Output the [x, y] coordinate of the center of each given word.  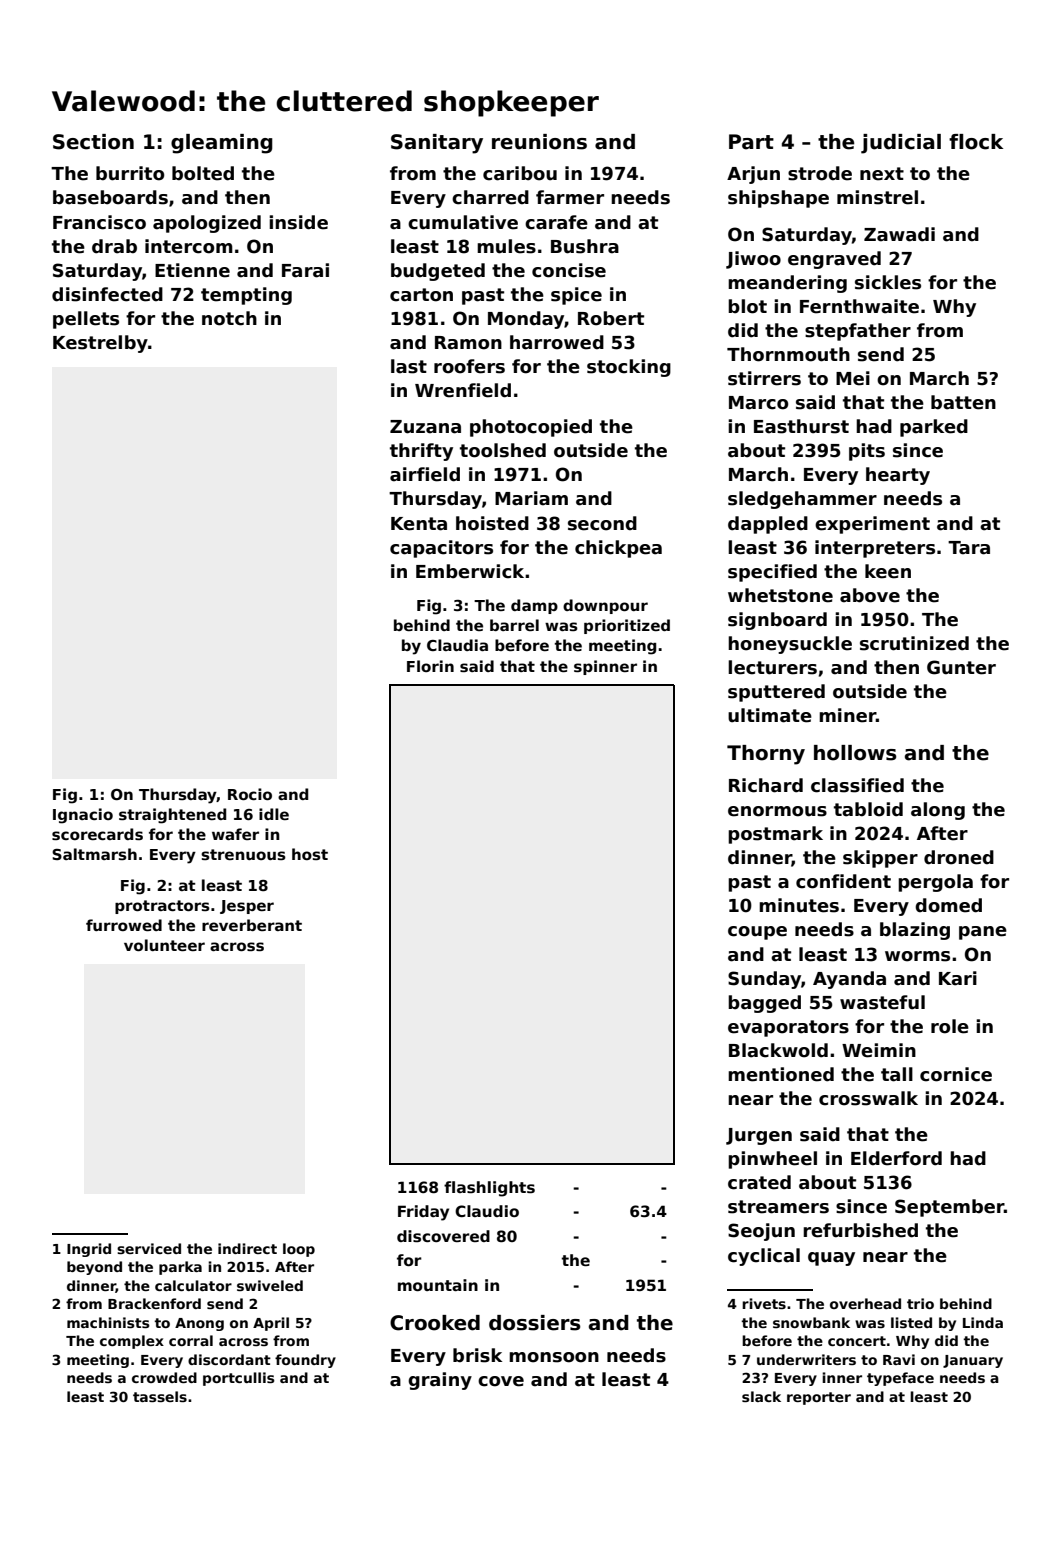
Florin [430, 666]
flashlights [489, 1189]
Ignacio [83, 816]
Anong [199, 1324]
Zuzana [425, 427]
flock [976, 142]
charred [490, 197]
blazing [915, 931]
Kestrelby [100, 344]
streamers [778, 1207]
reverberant [252, 925]
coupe [757, 933]
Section [93, 142]
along [938, 811]
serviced [149, 1248]
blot [747, 306]
